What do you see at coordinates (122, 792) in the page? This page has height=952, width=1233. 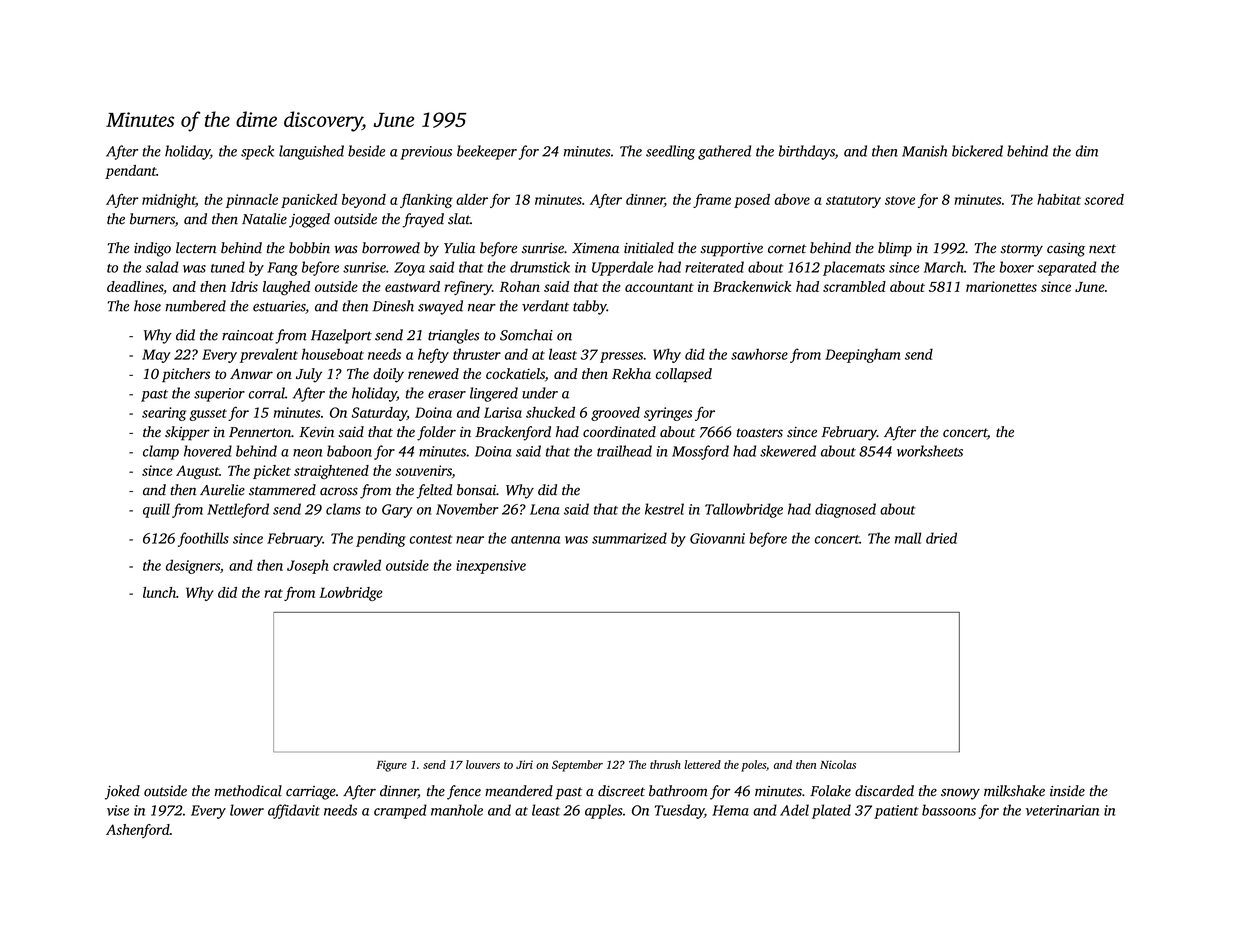 I see `joked` at bounding box center [122, 792].
